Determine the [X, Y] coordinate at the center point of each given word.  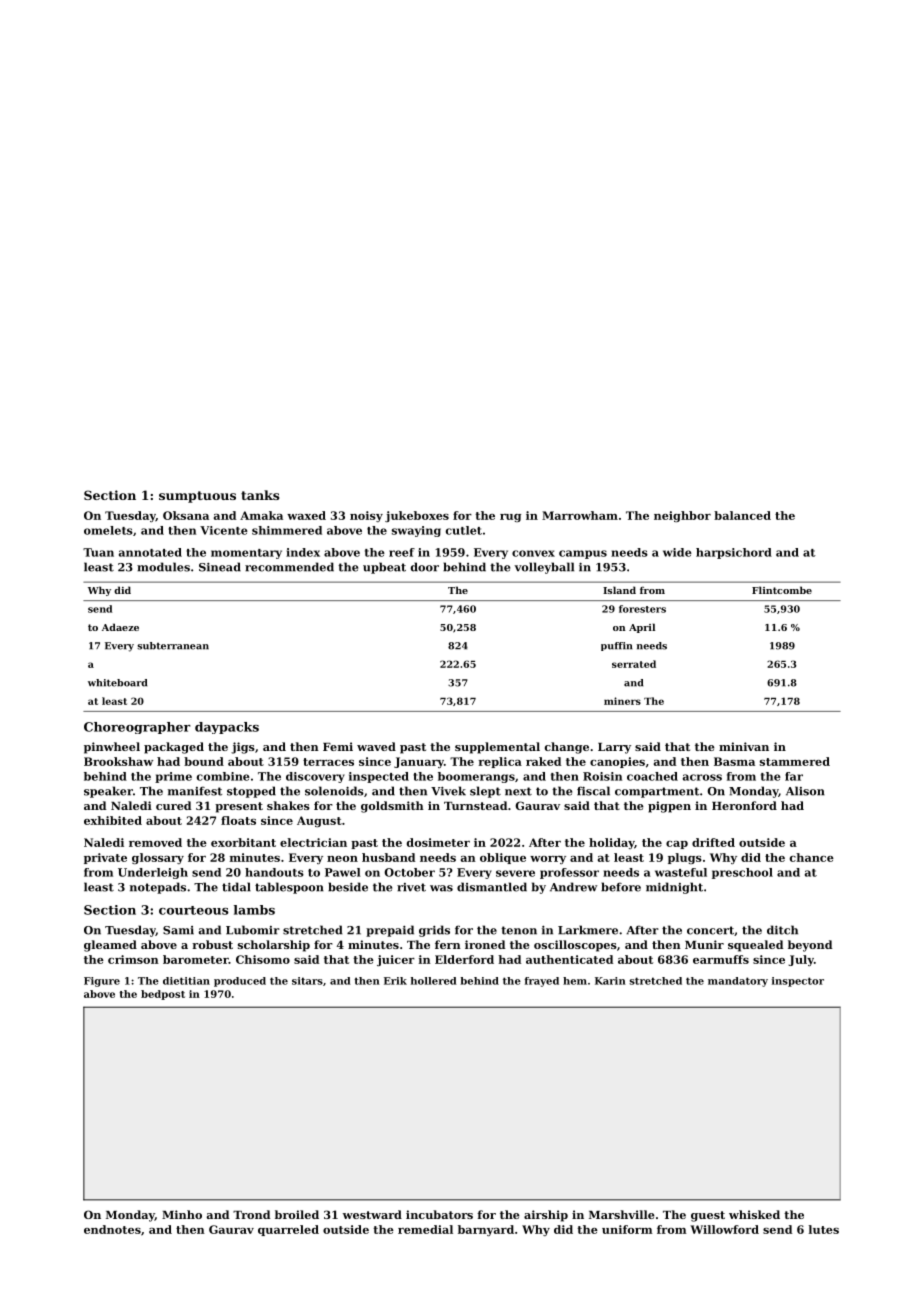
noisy [366, 516]
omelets [108, 530]
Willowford [724, 1229]
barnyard [486, 1230]
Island [619, 590]
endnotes [112, 1229]
